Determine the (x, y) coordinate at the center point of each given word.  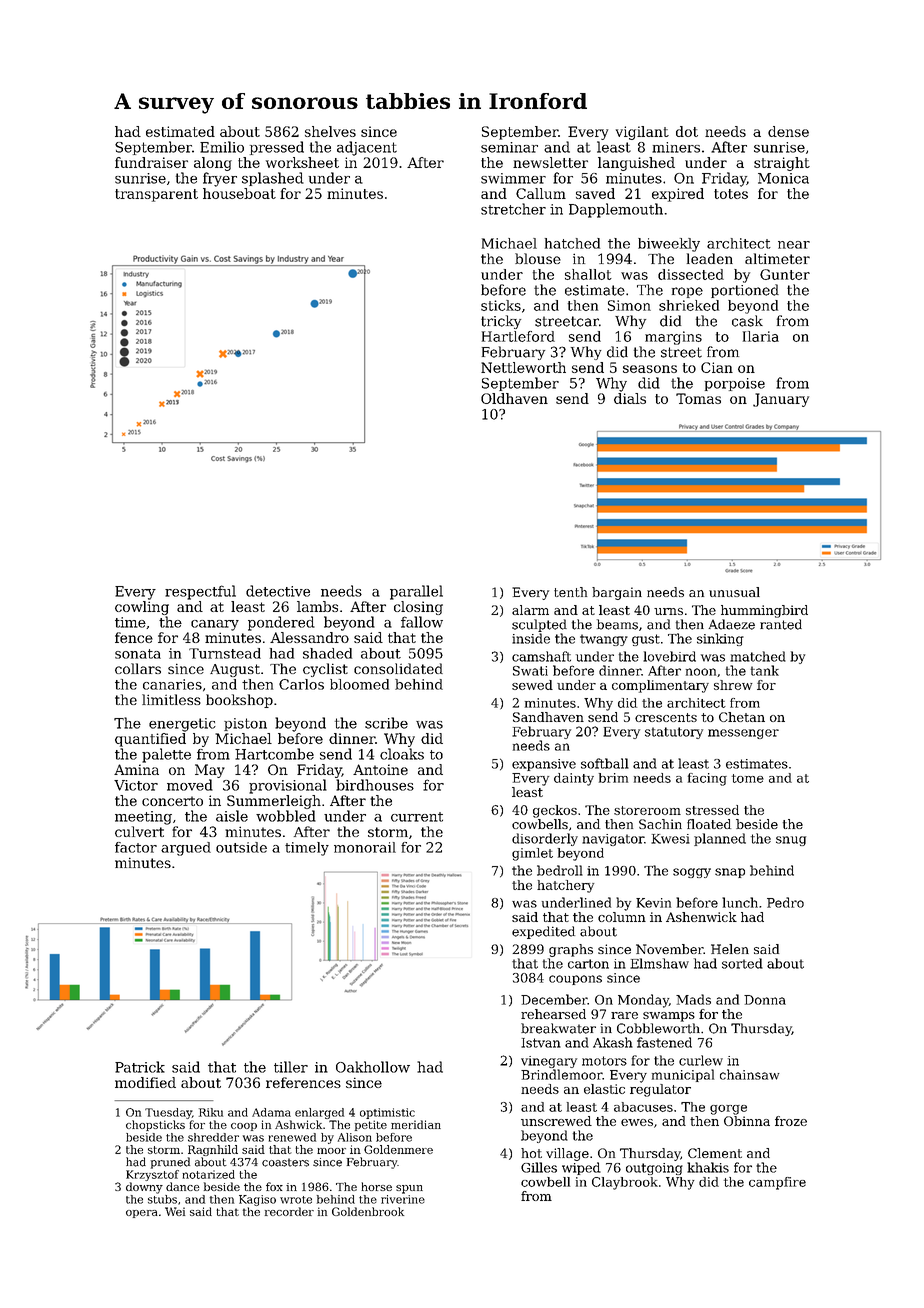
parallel (416, 592)
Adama (271, 1112)
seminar (509, 147)
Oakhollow (373, 1067)
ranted (781, 624)
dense (788, 131)
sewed (532, 685)
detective (278, 591)
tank (765, 670)
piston (245, 724)
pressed (277, 148)
